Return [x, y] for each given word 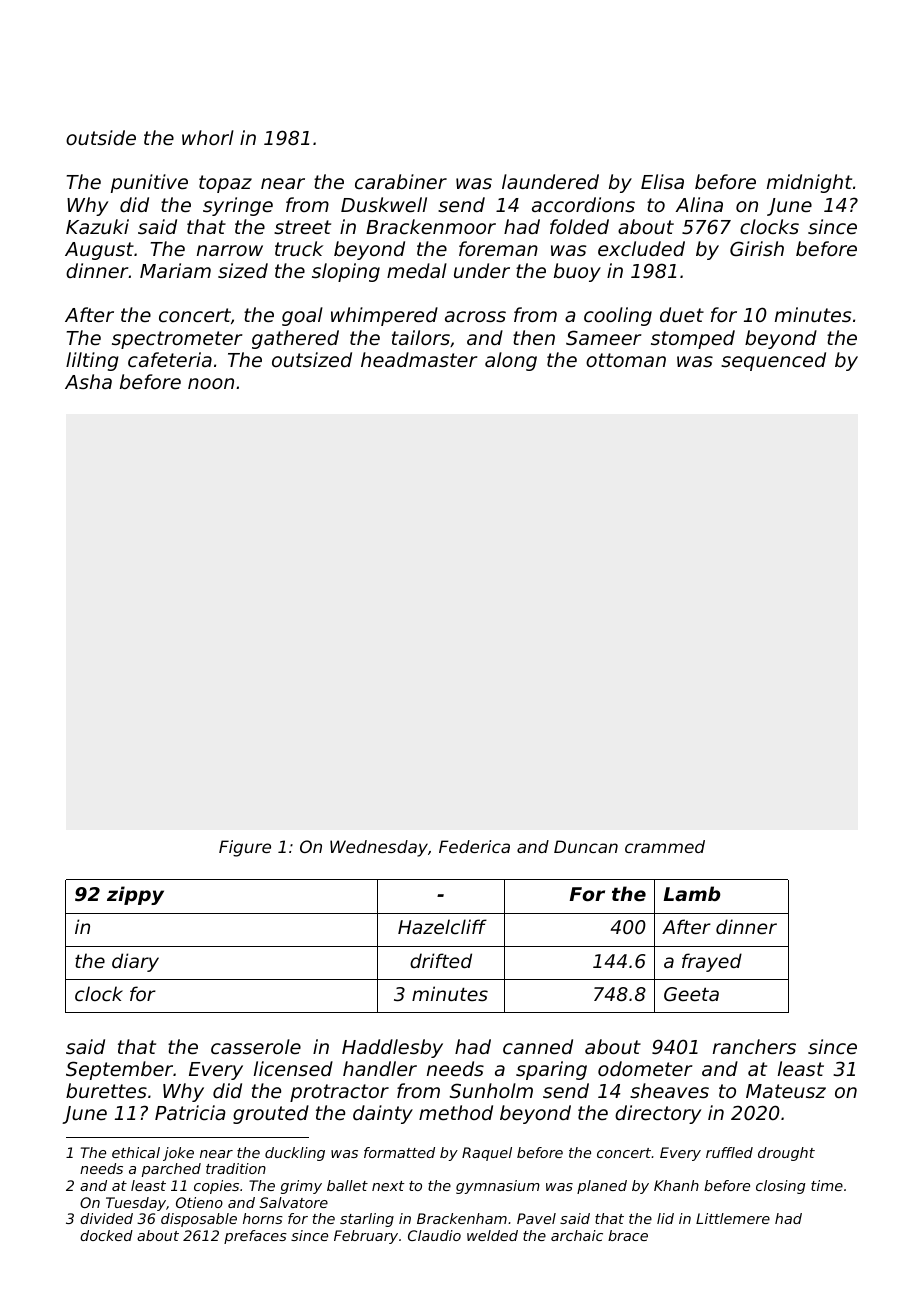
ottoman [626, 360]
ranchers [754, 1046]
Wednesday [379, 848]
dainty [383, 1114]
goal [302, 316]
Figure [245, 848]
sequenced [773, 361]
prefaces [255, 1237]
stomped [693, 339]
